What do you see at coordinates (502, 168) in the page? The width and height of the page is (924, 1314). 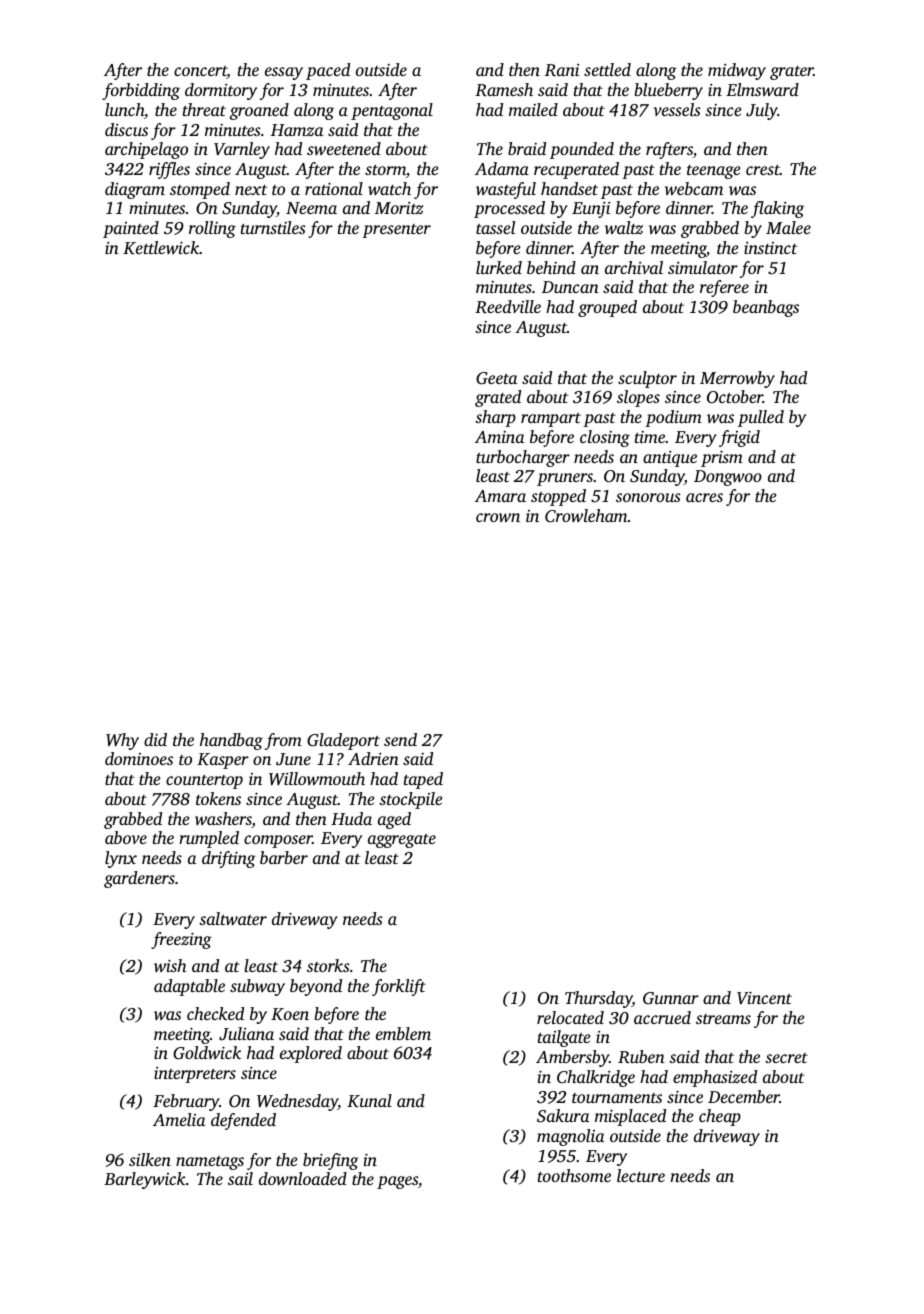 I see `Adama` at bounding box center [502, 168].
